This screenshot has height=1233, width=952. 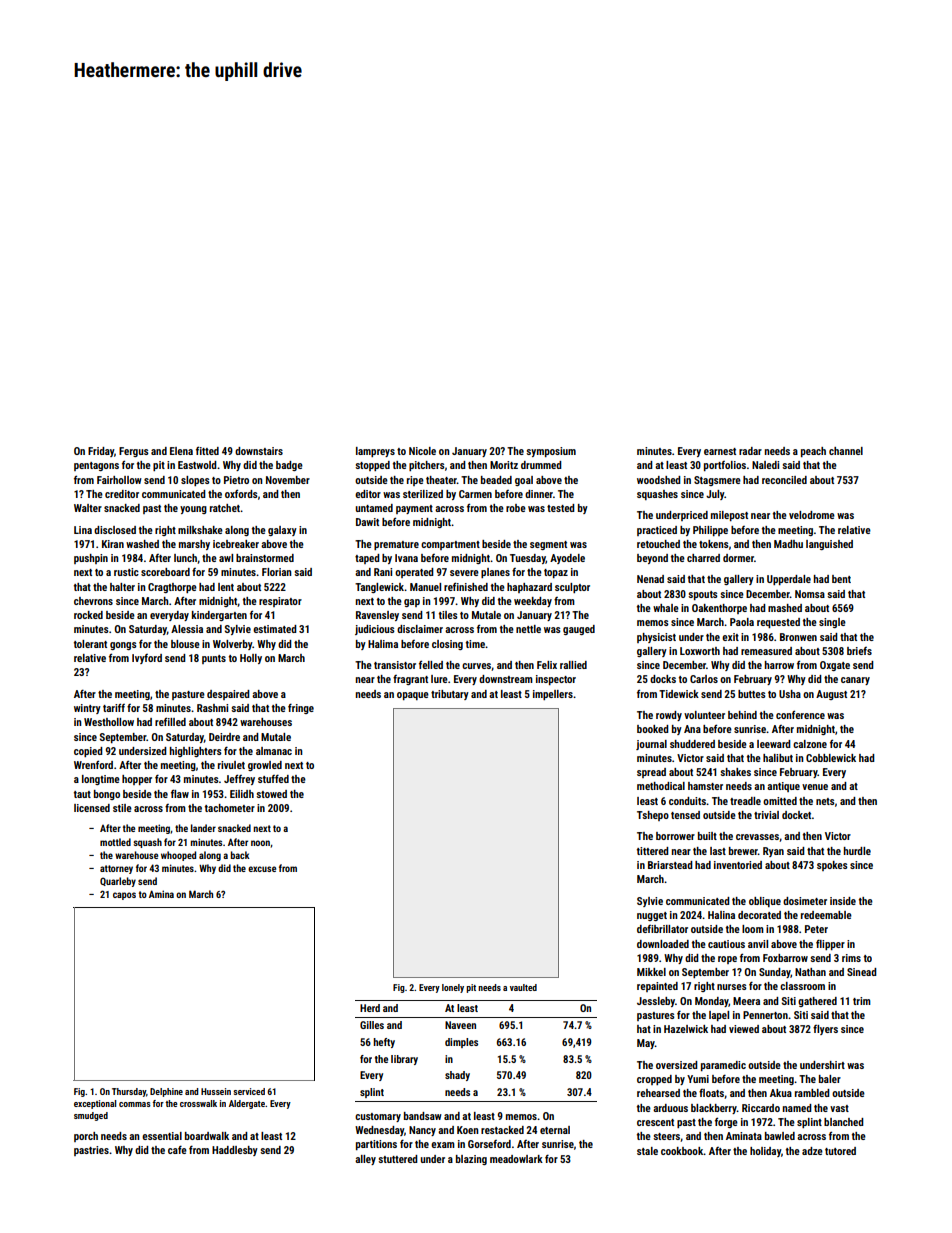 What do you see at coordinates (181, 451) in the screenshot?
I see `Elena` at bounding box center [181, 451].
